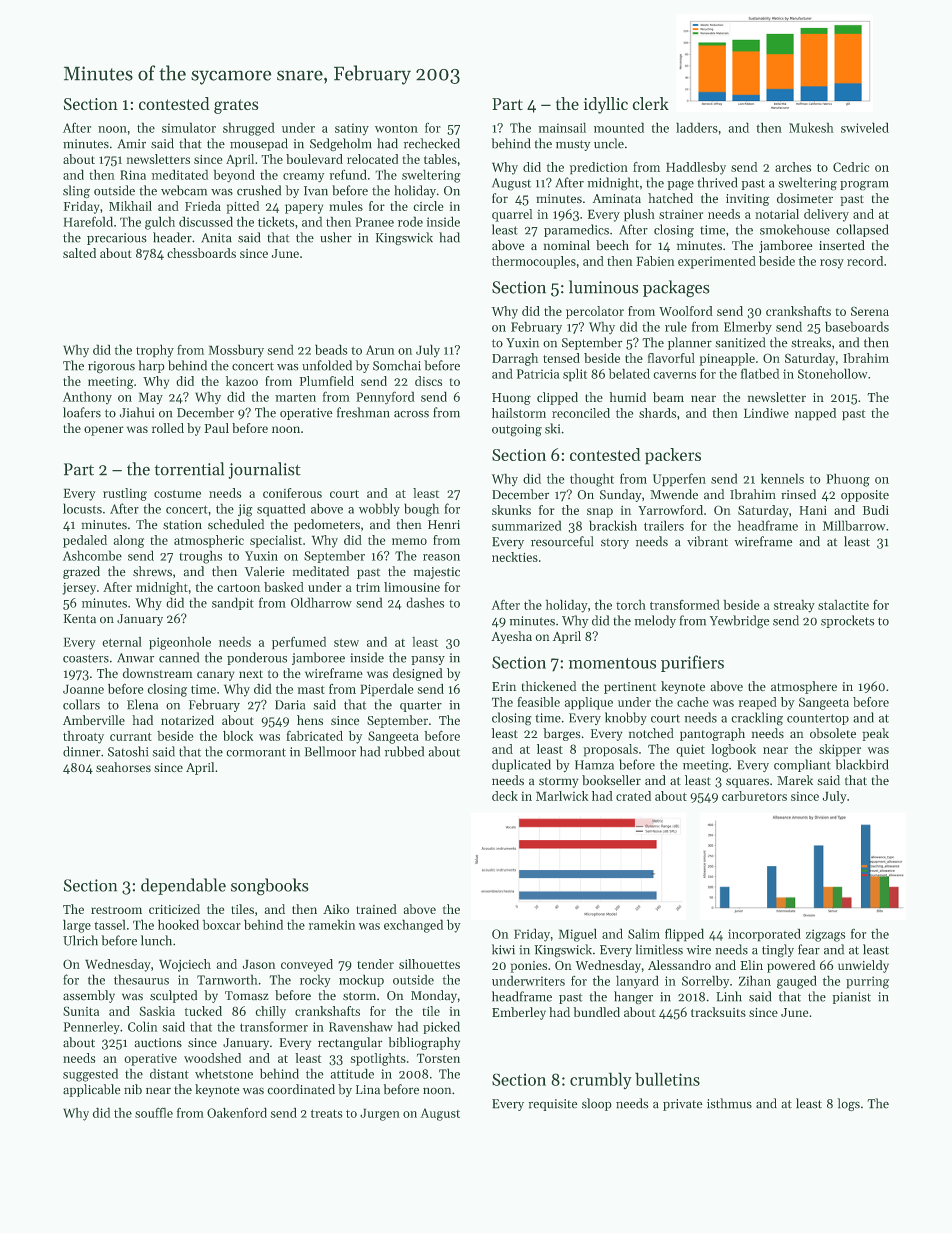 The image size is (952, 1233). Describe the element at coordinates (154, 1112) in the screenshot. I see `souffle` at that location.
